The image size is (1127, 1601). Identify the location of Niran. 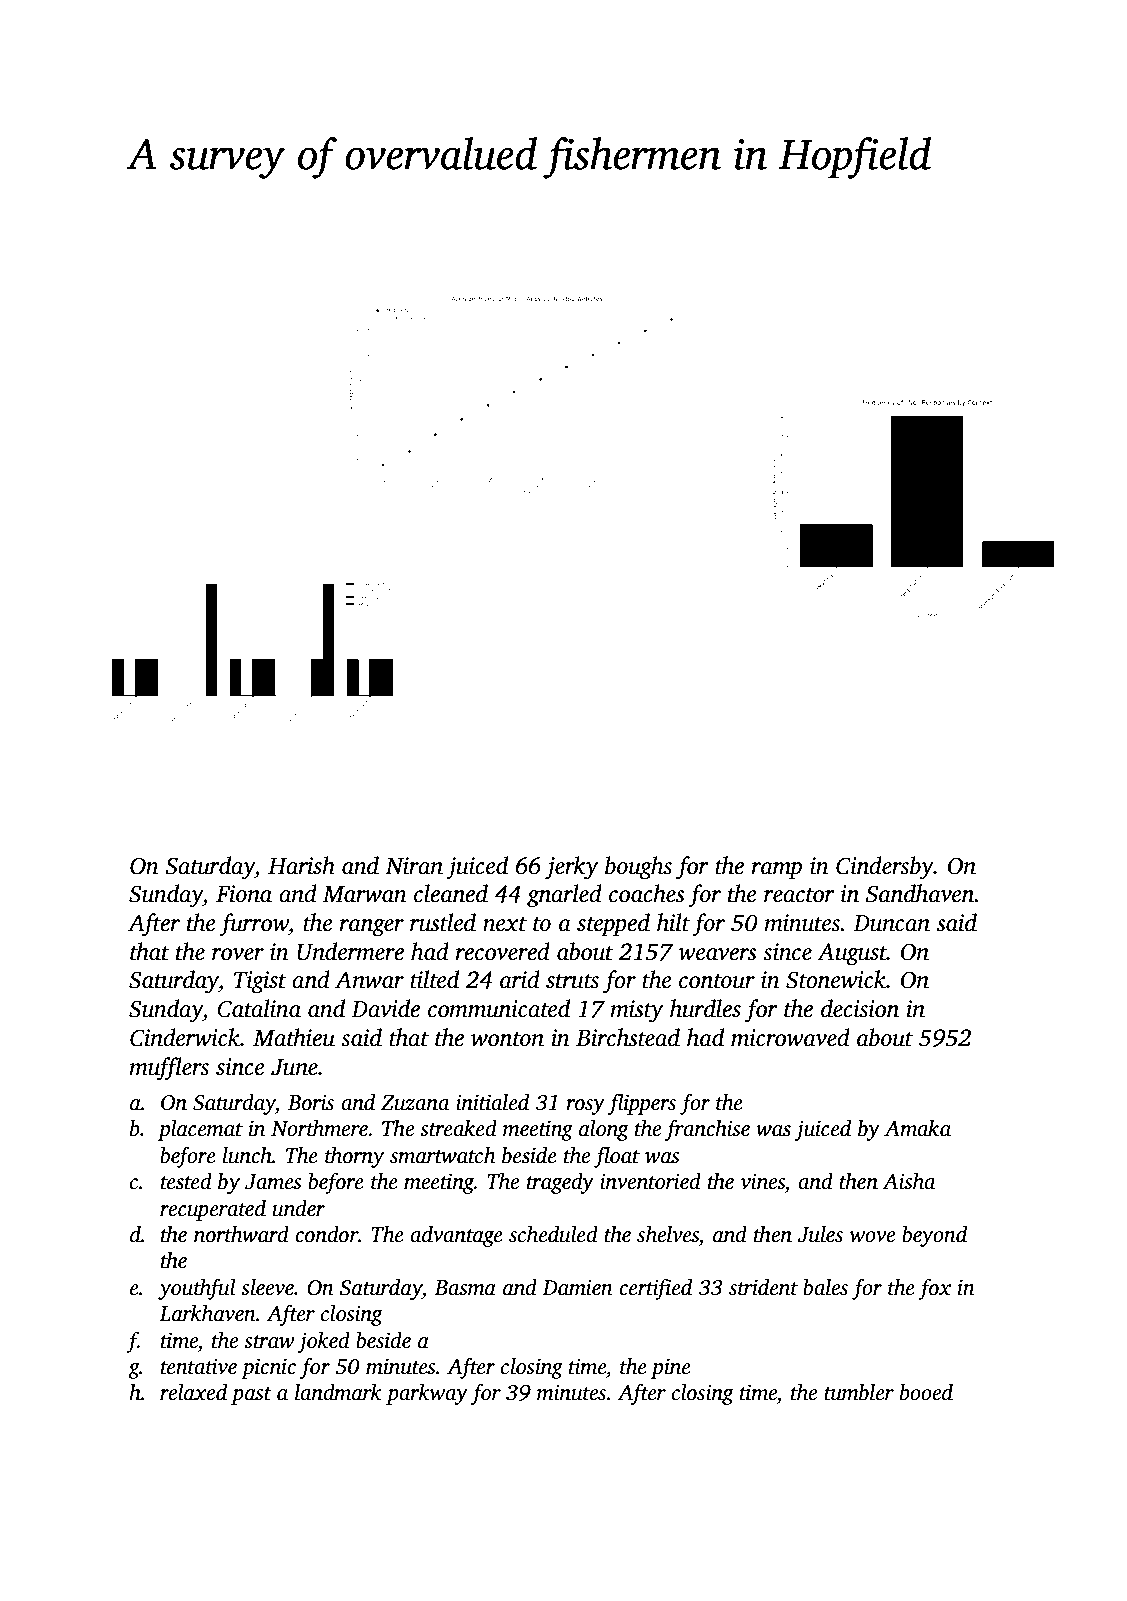
(414, 866).
